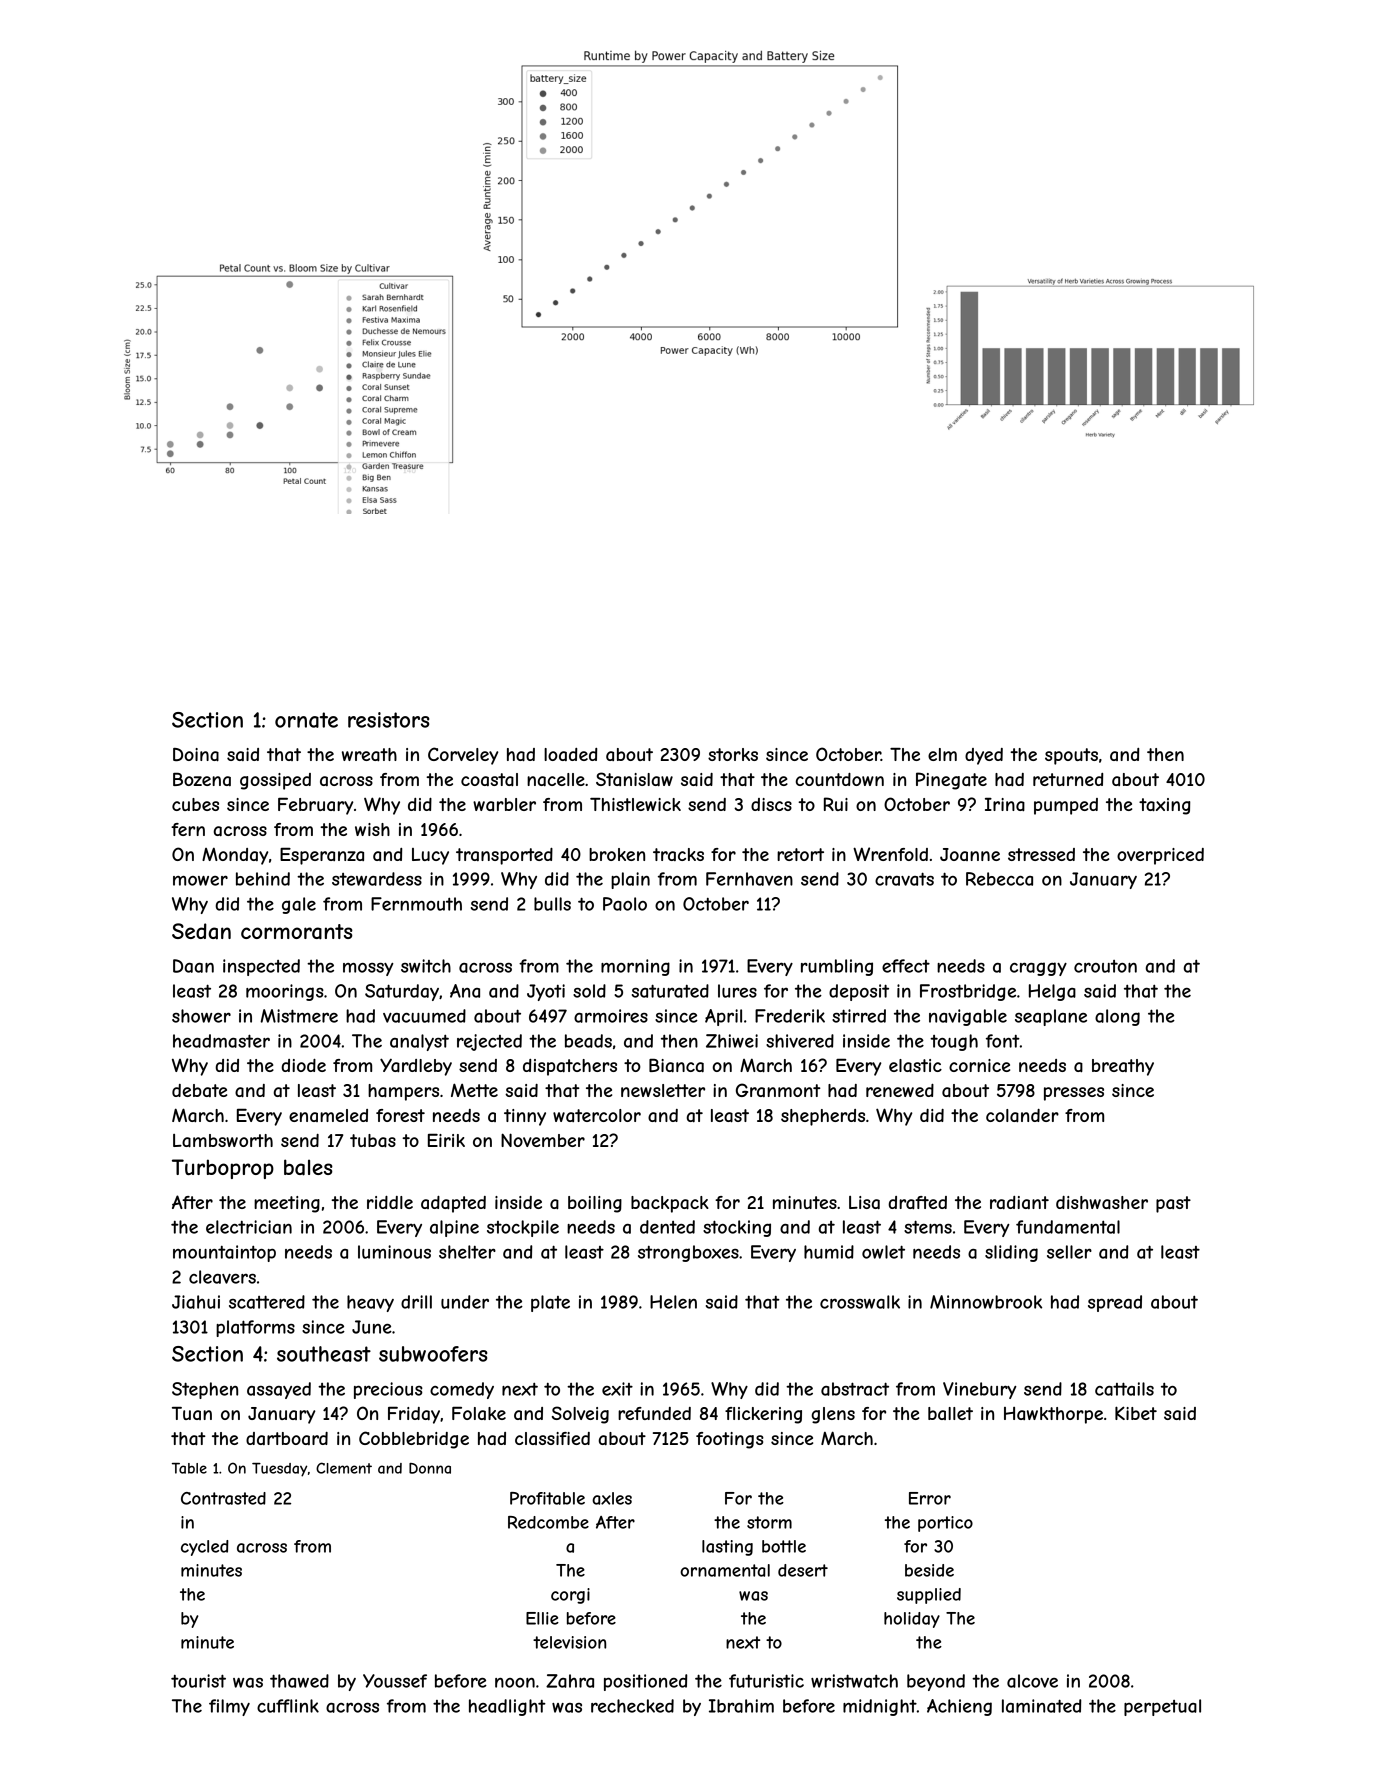  I want to click on backpack, so click(670, 1204).
